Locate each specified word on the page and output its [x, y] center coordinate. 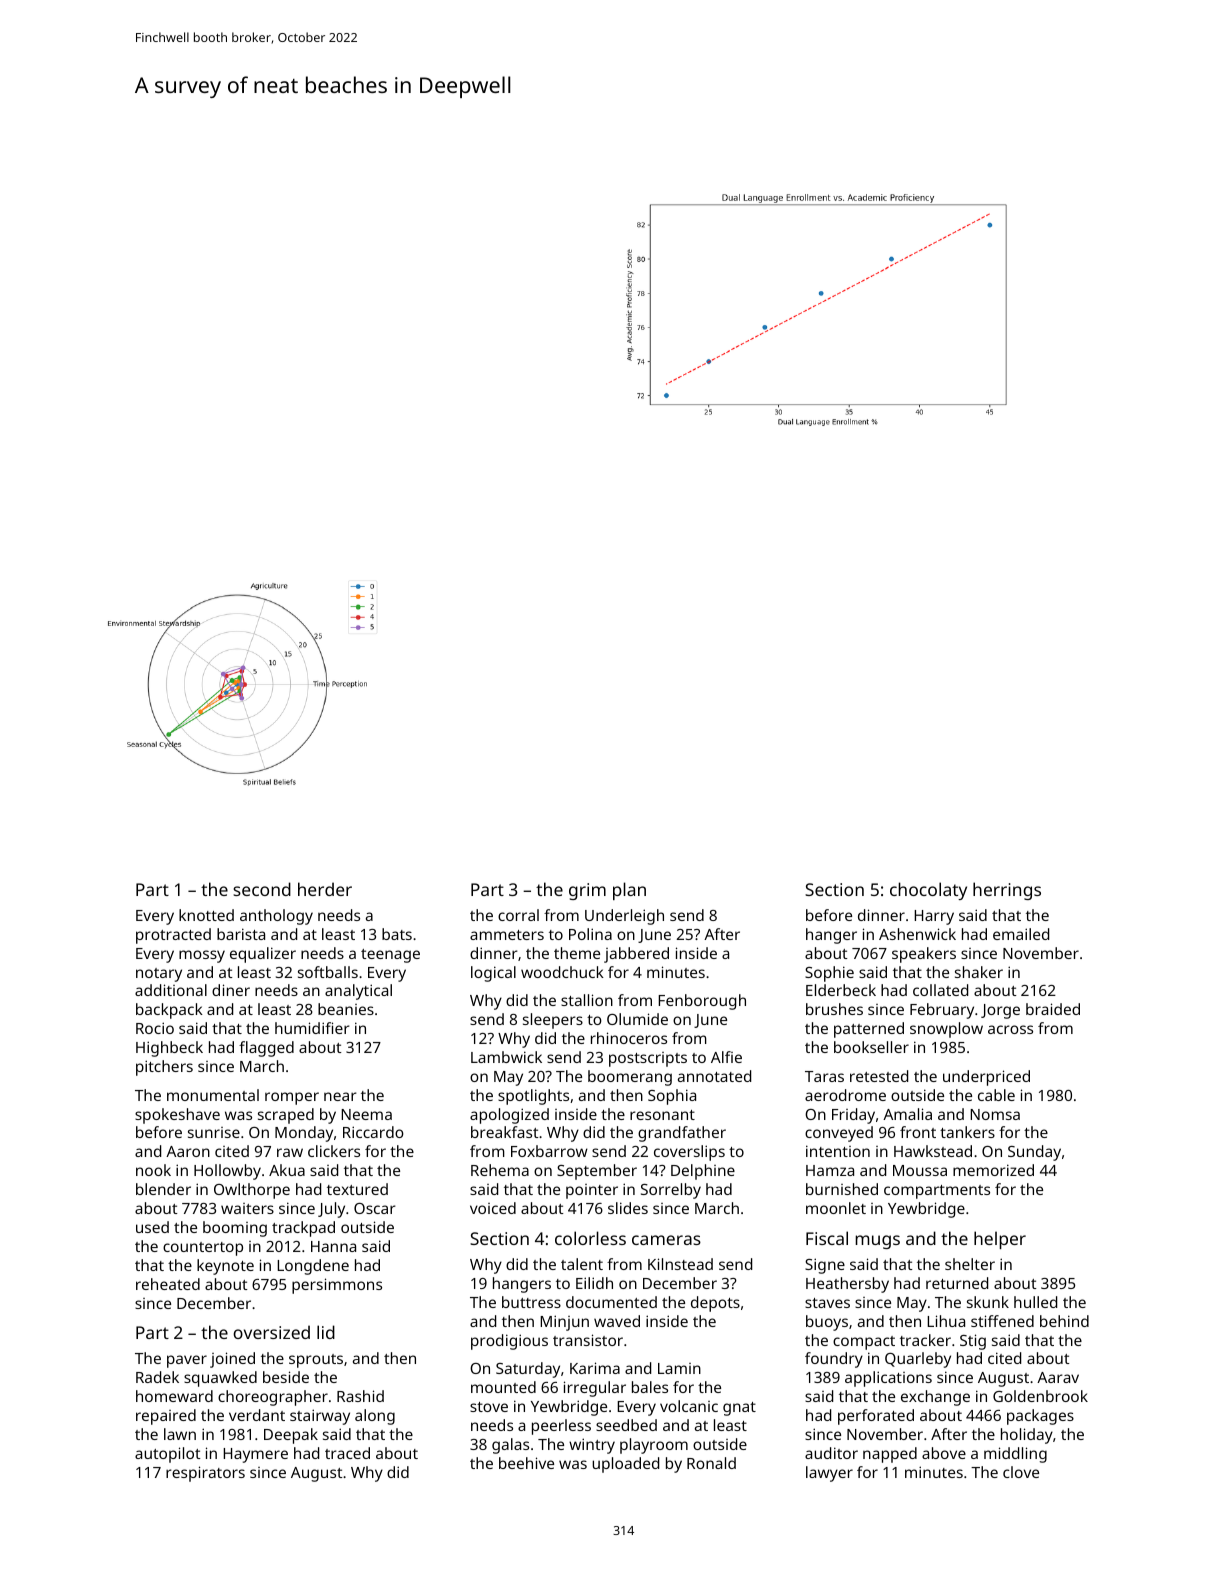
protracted [173, 936]
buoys [827, 1323]
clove [1021, 1472]
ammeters [507, 935]
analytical [358, 992]
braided [1053, 1009]
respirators [205, 1474]
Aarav [1058, 1377]
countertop [203, 1249]
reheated [168, 1284]
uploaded [625, 1465]
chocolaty [928, 891]
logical [493, 974]
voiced [493, 1208]
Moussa [920, 1170]
